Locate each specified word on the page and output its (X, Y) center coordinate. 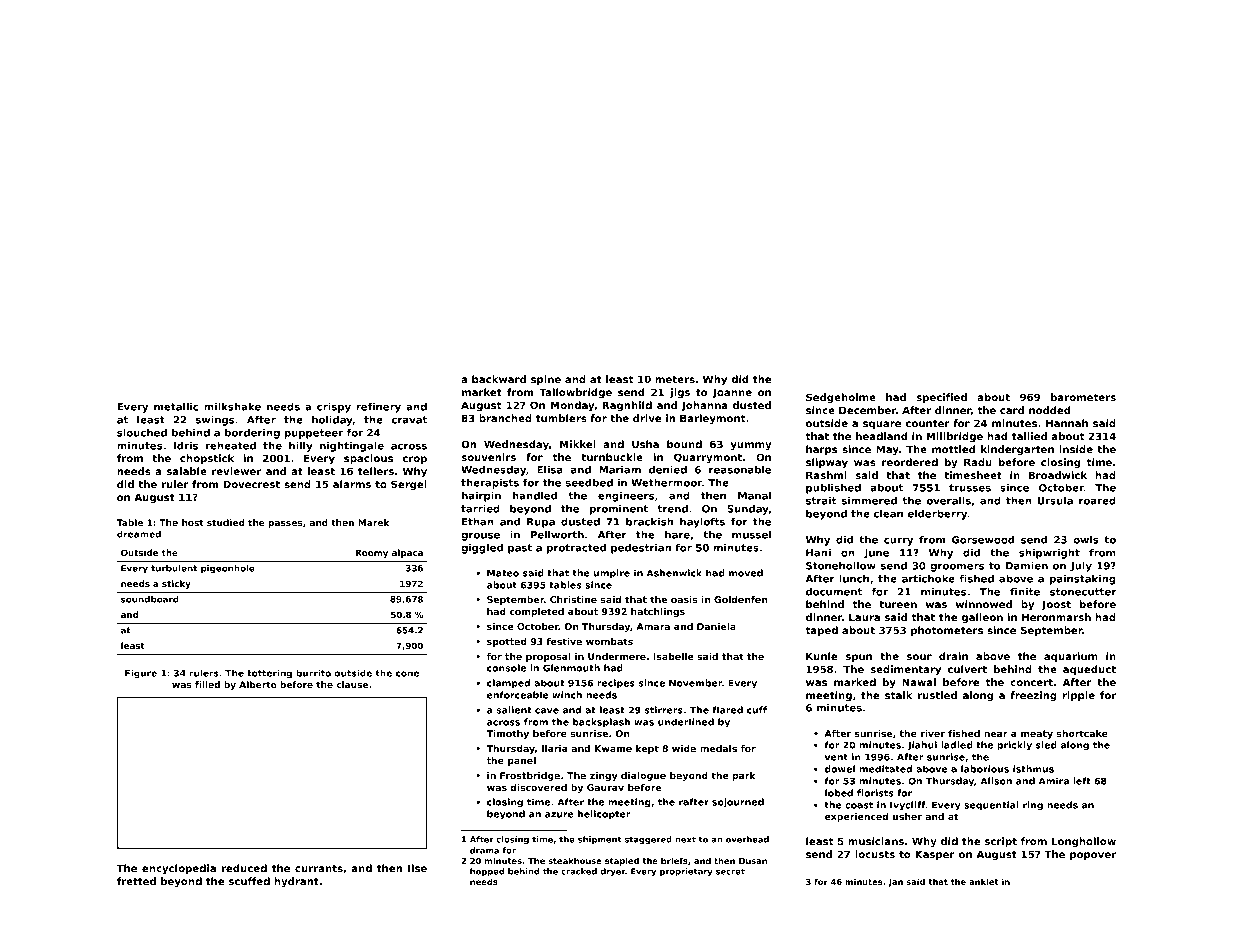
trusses (970, 488)
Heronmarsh (1056, 617)
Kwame (613, 748)
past (520, 549)
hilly (301, 447)
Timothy (507, 734)
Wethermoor (666, 483)
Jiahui (922, 746)
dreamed (139, 534)
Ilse (417, 868)
